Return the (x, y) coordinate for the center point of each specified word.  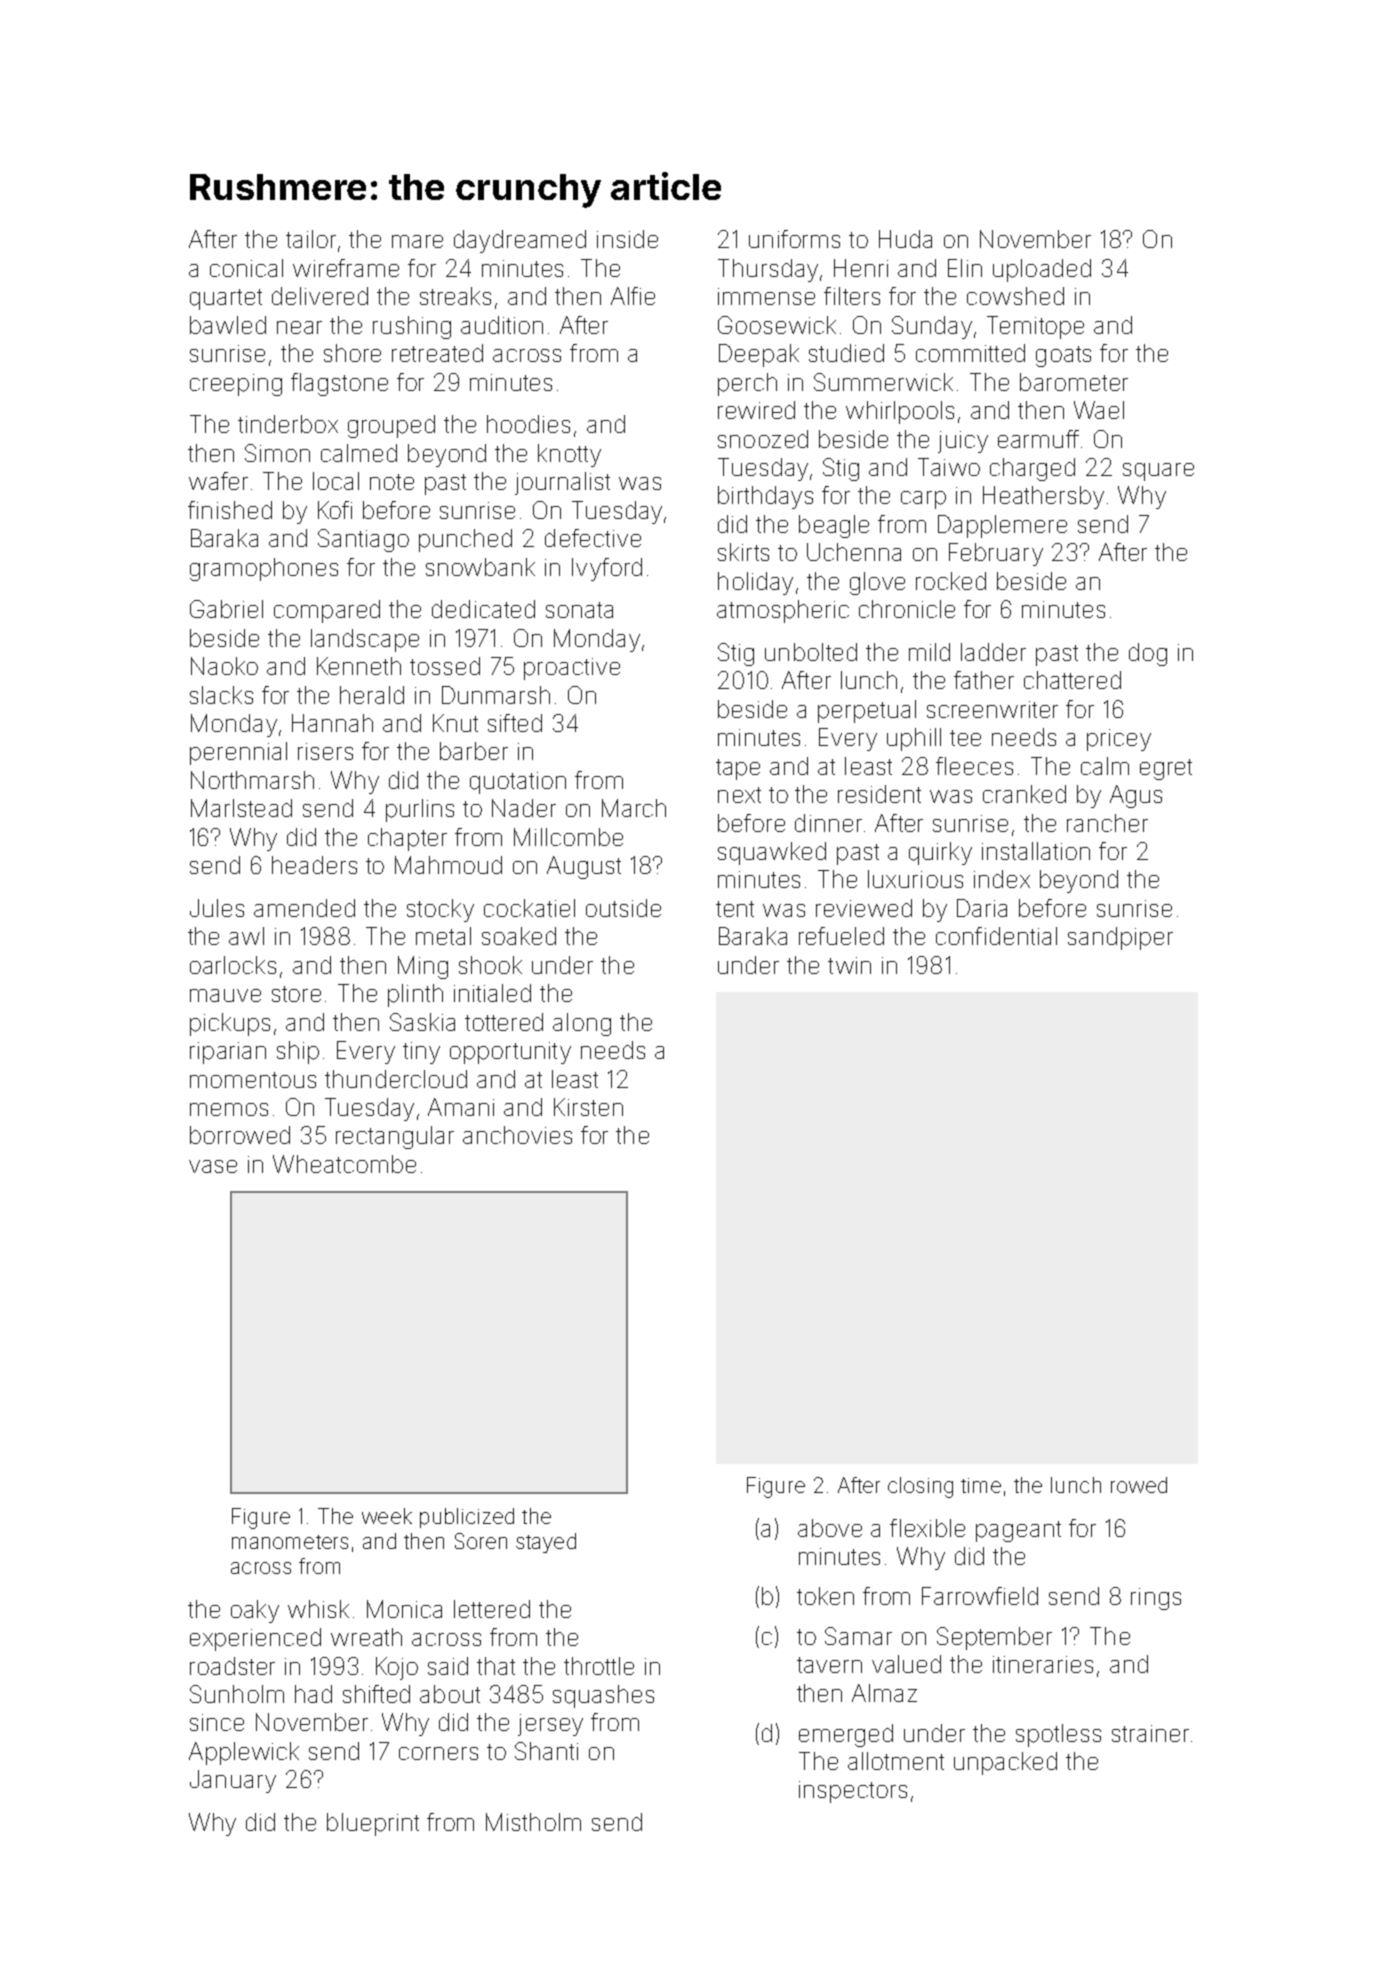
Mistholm (533, 1822)
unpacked (1005, 1763)
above (830, 1528)
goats (1063, 356)
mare (417, 241)
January (233, 1781)
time (981, 1485)
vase (213, 1166)
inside (627, 239)
